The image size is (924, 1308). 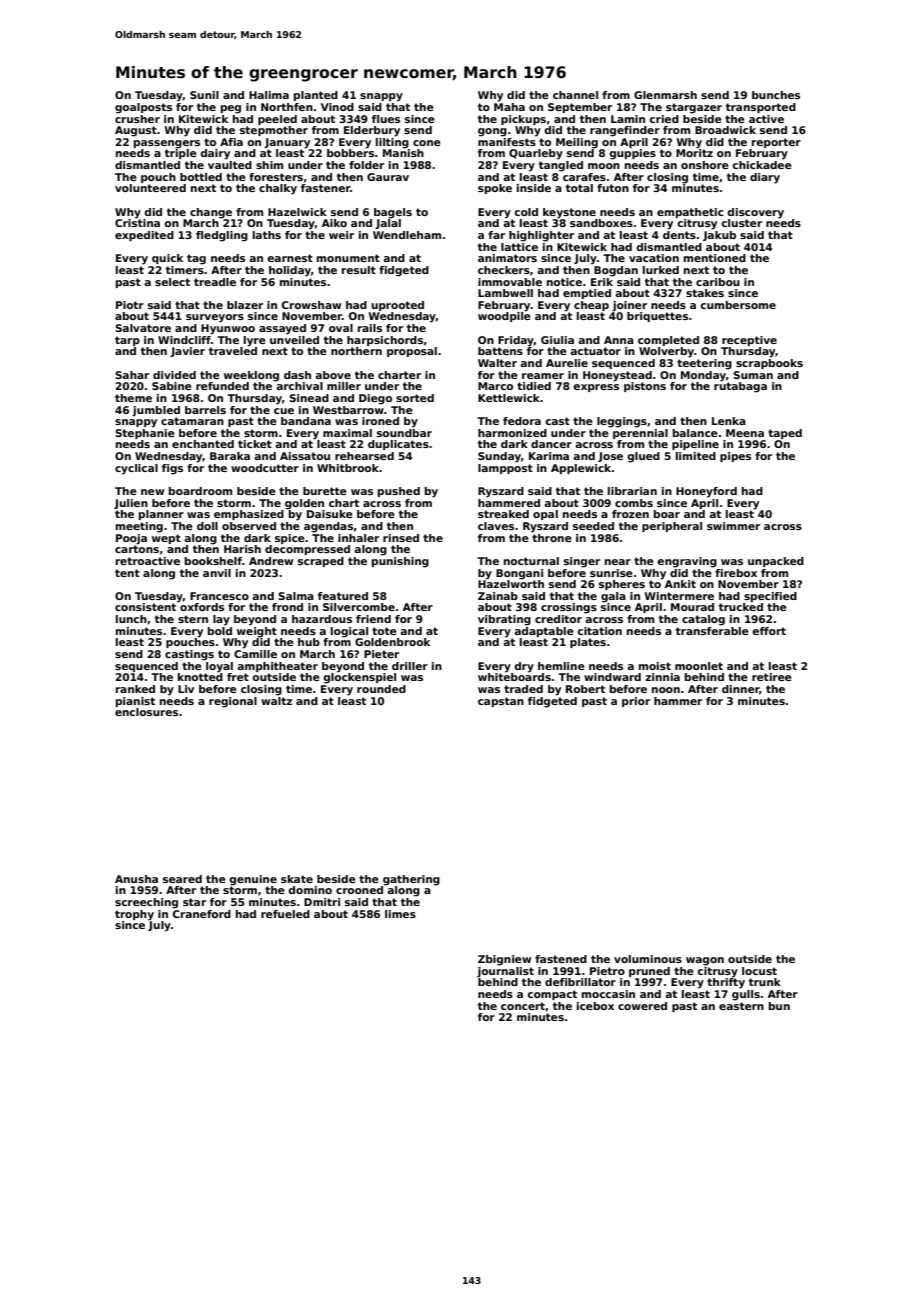 I want to click on barrels, so click(x=205, y=410).
